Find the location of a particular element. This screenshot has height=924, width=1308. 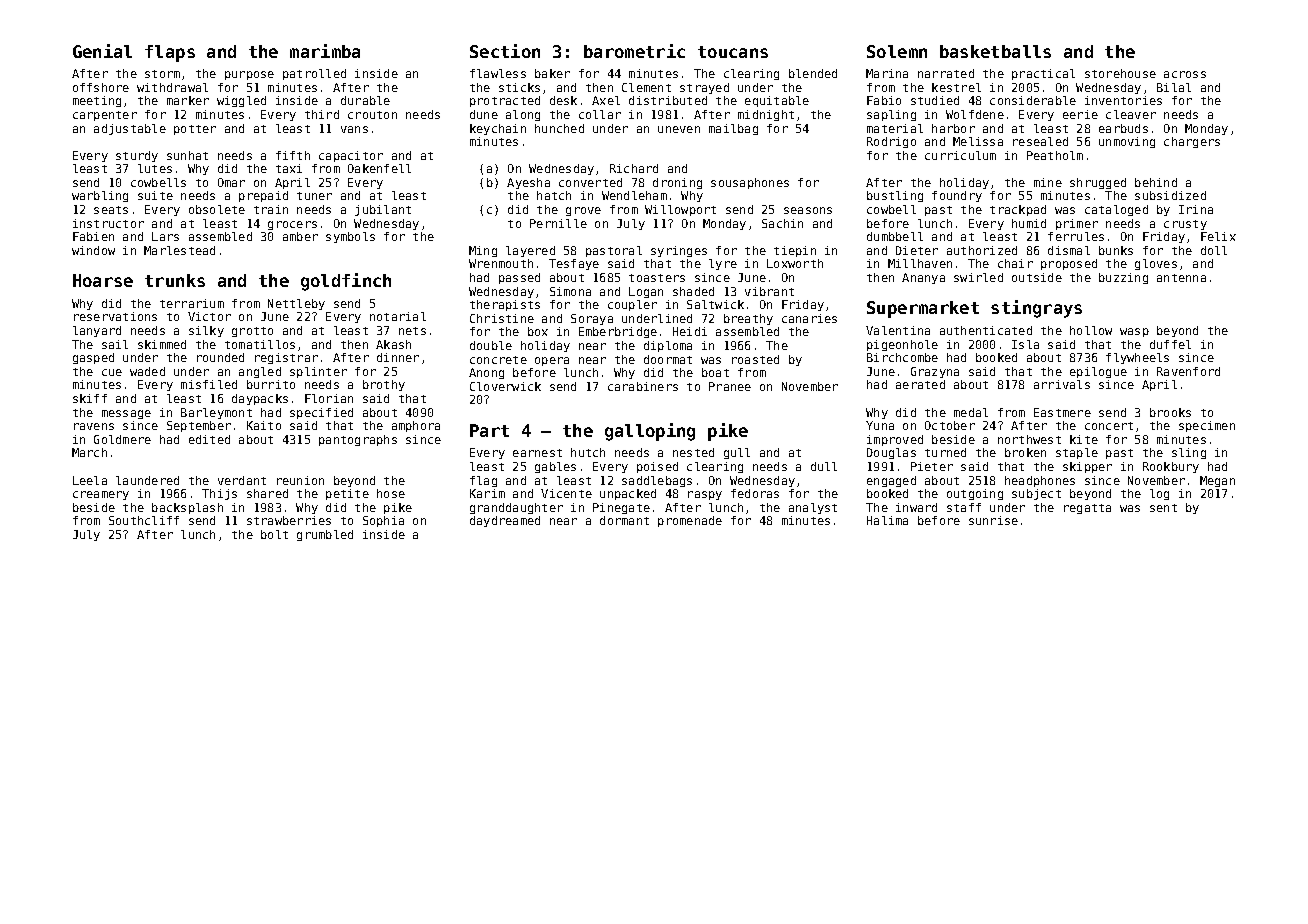

equitable is located at coordinates (777, 101).
